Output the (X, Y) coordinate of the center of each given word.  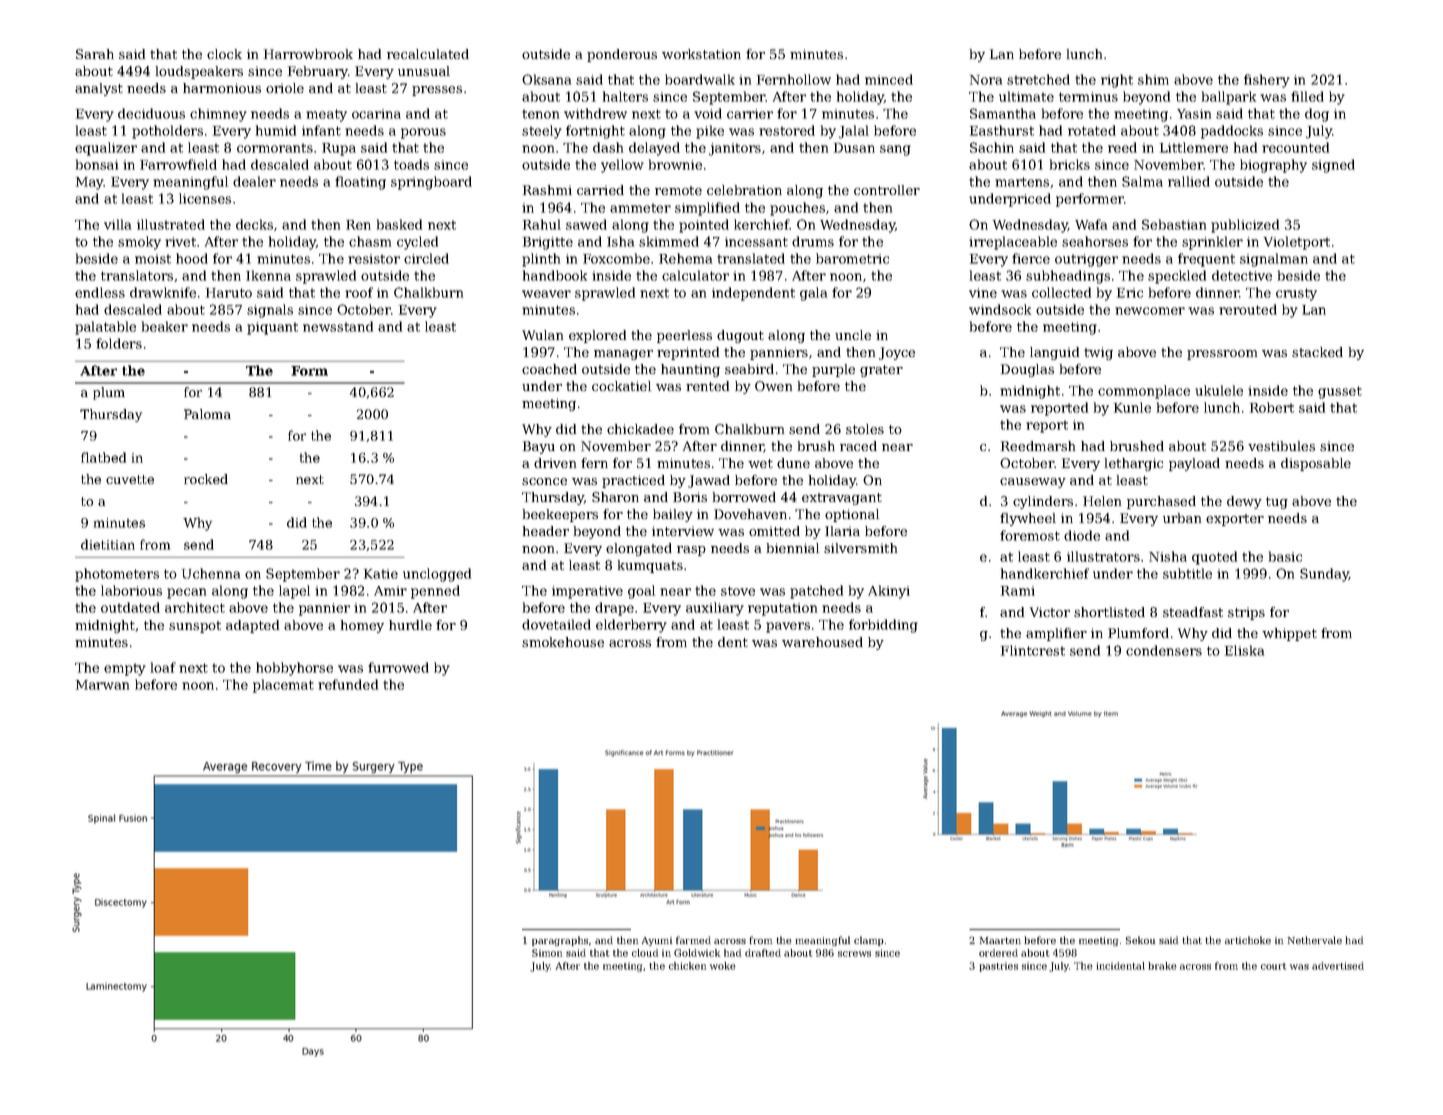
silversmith (860, 548)
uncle (853, 335)
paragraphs (560, 941)
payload (1194, 464)
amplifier (1056, 634)
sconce (544, 481)
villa (117, 224)
